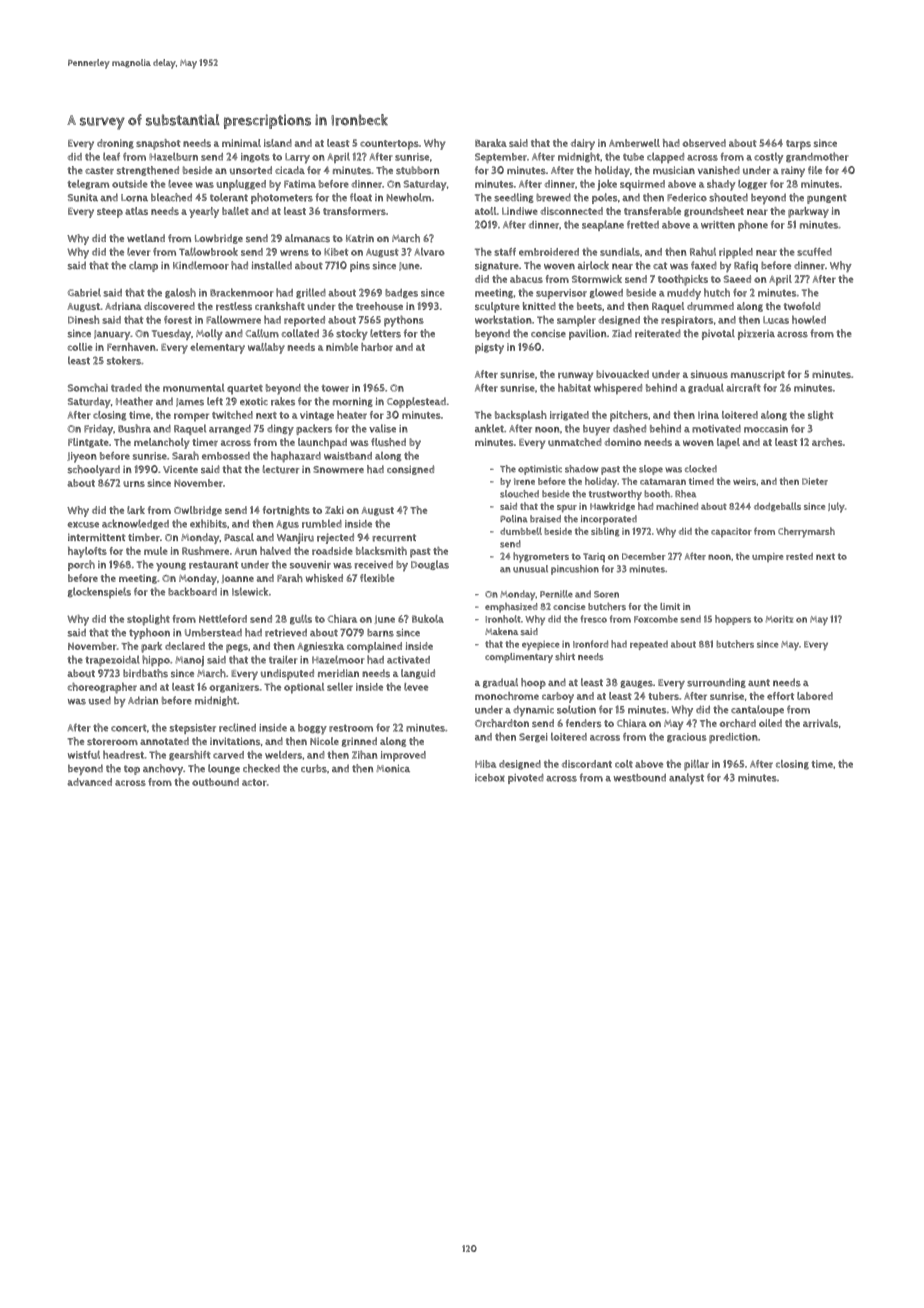 This screenshot has width=924, height=1308. Describe the element at coordinates (636, 684) in the screenshot. I see `gauges` at that location.
